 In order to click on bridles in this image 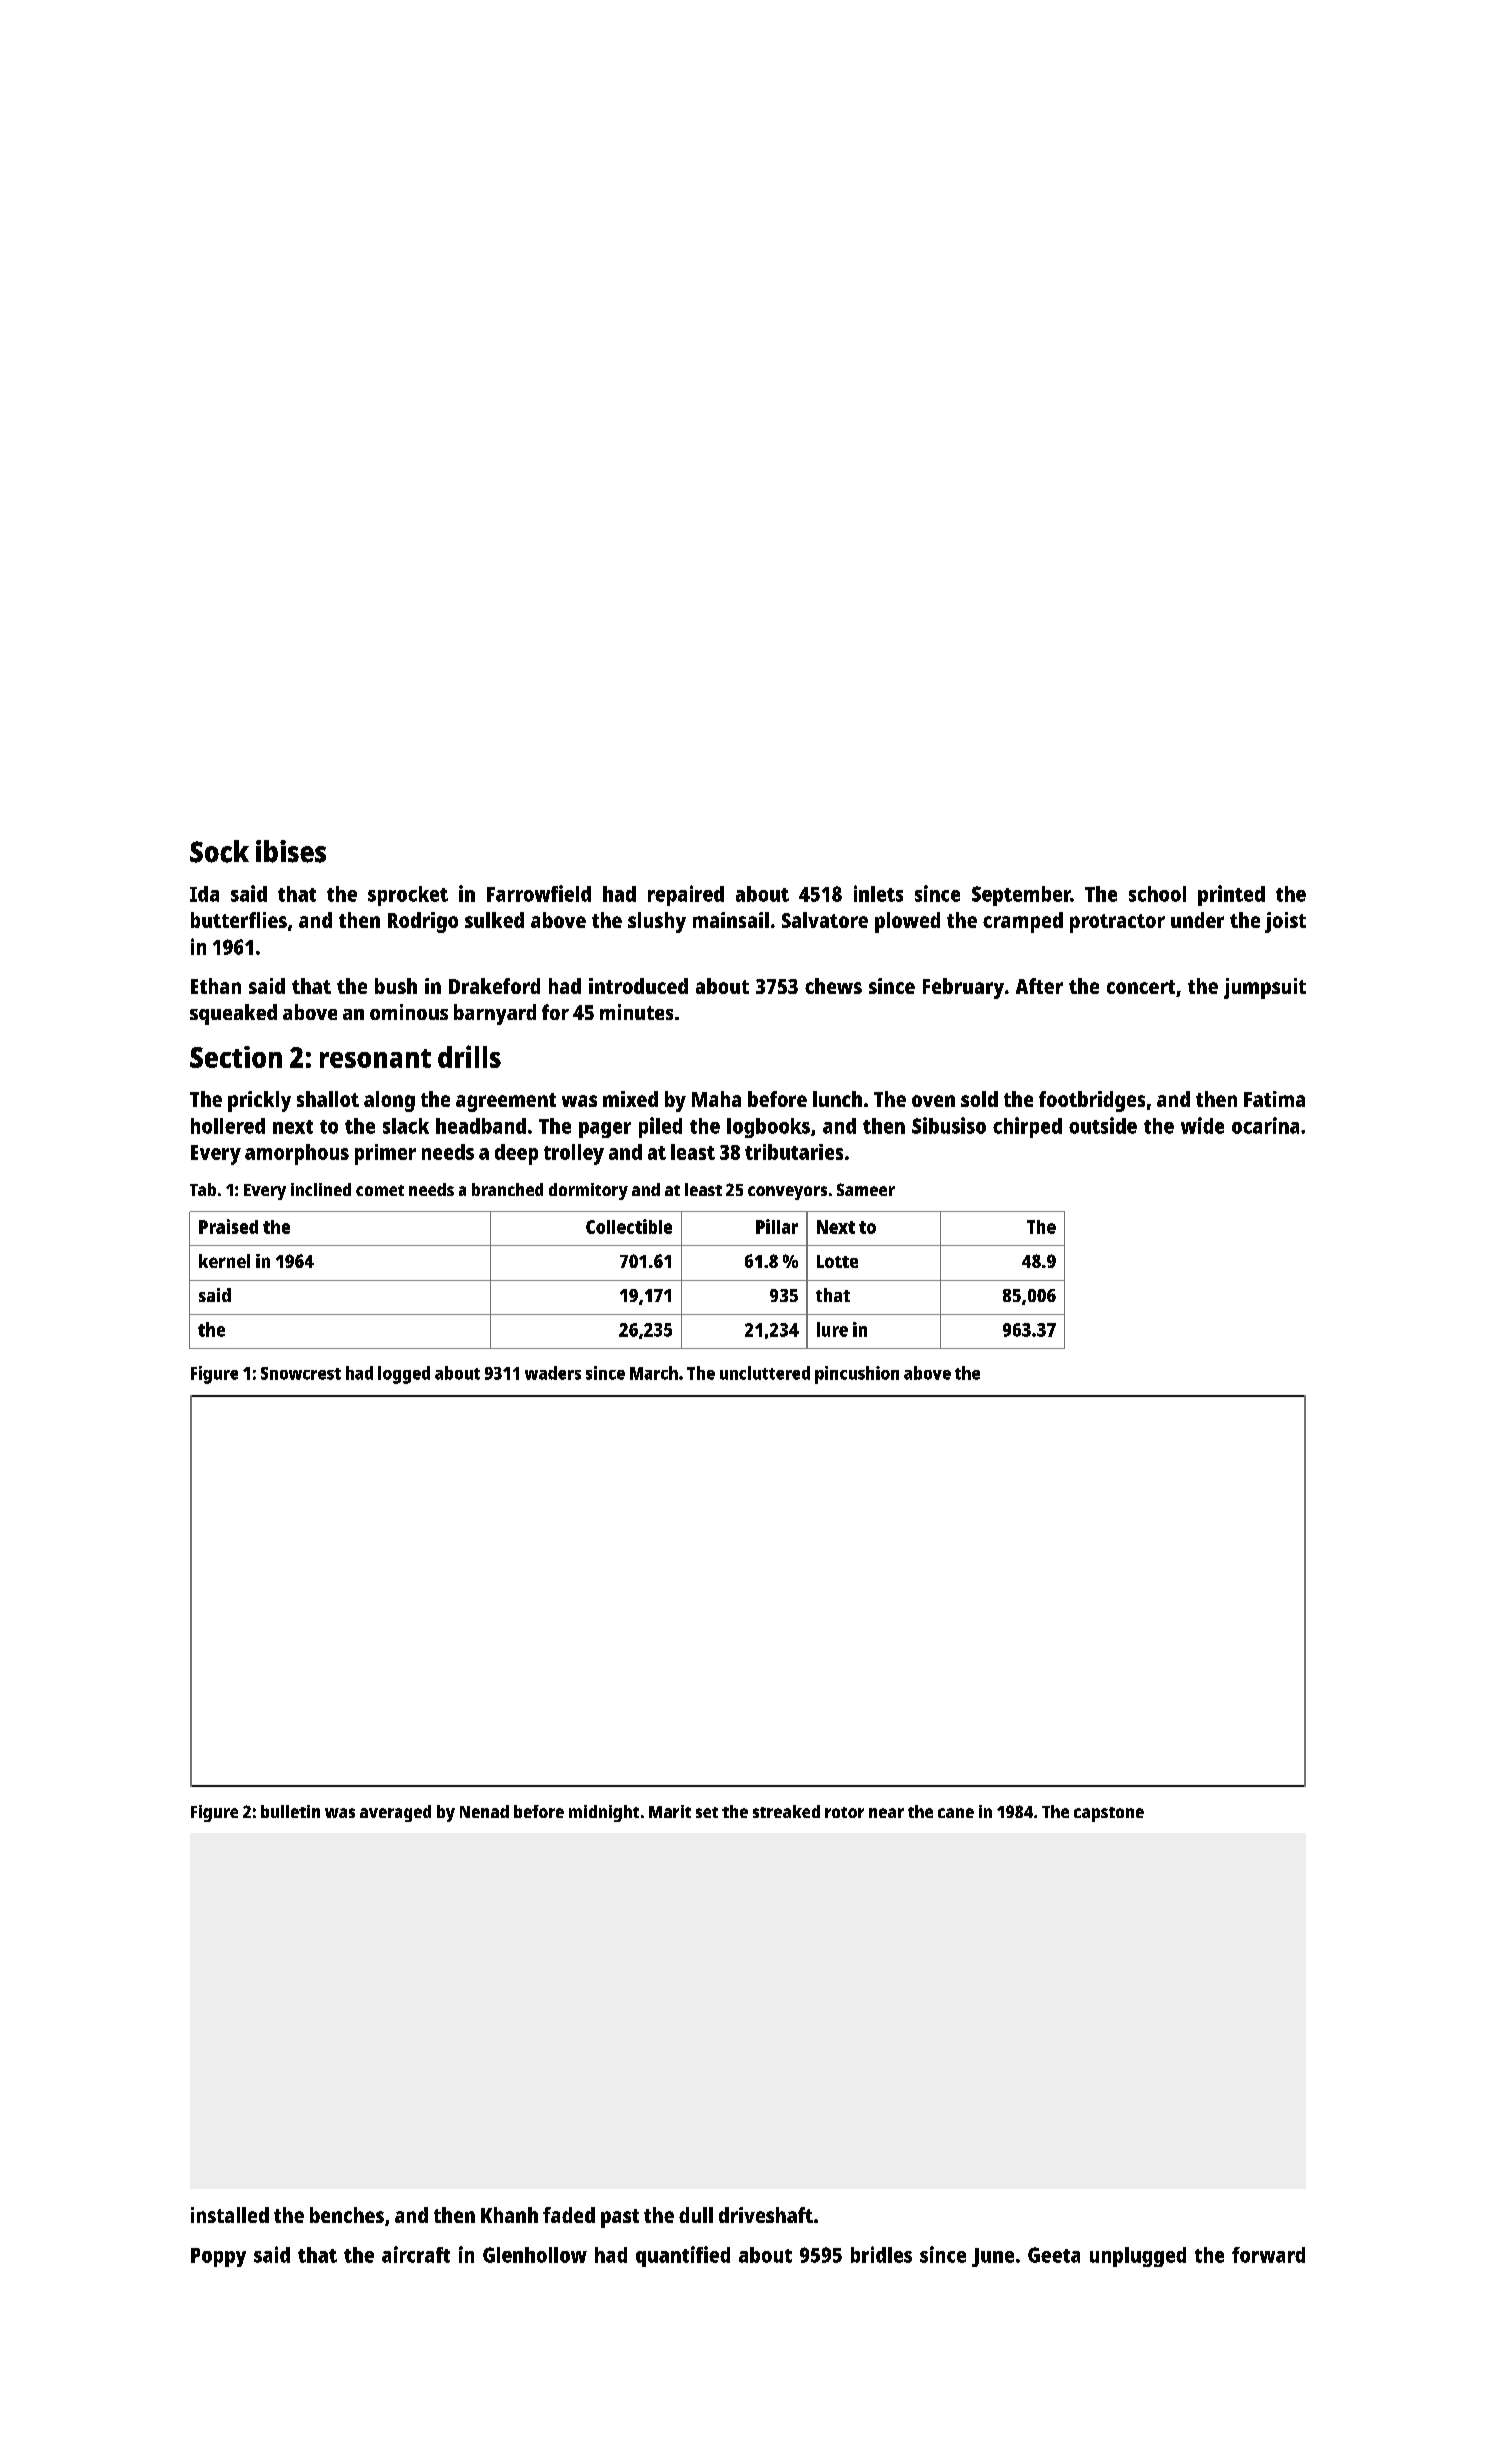, I will do `click(881, 2254)`.
